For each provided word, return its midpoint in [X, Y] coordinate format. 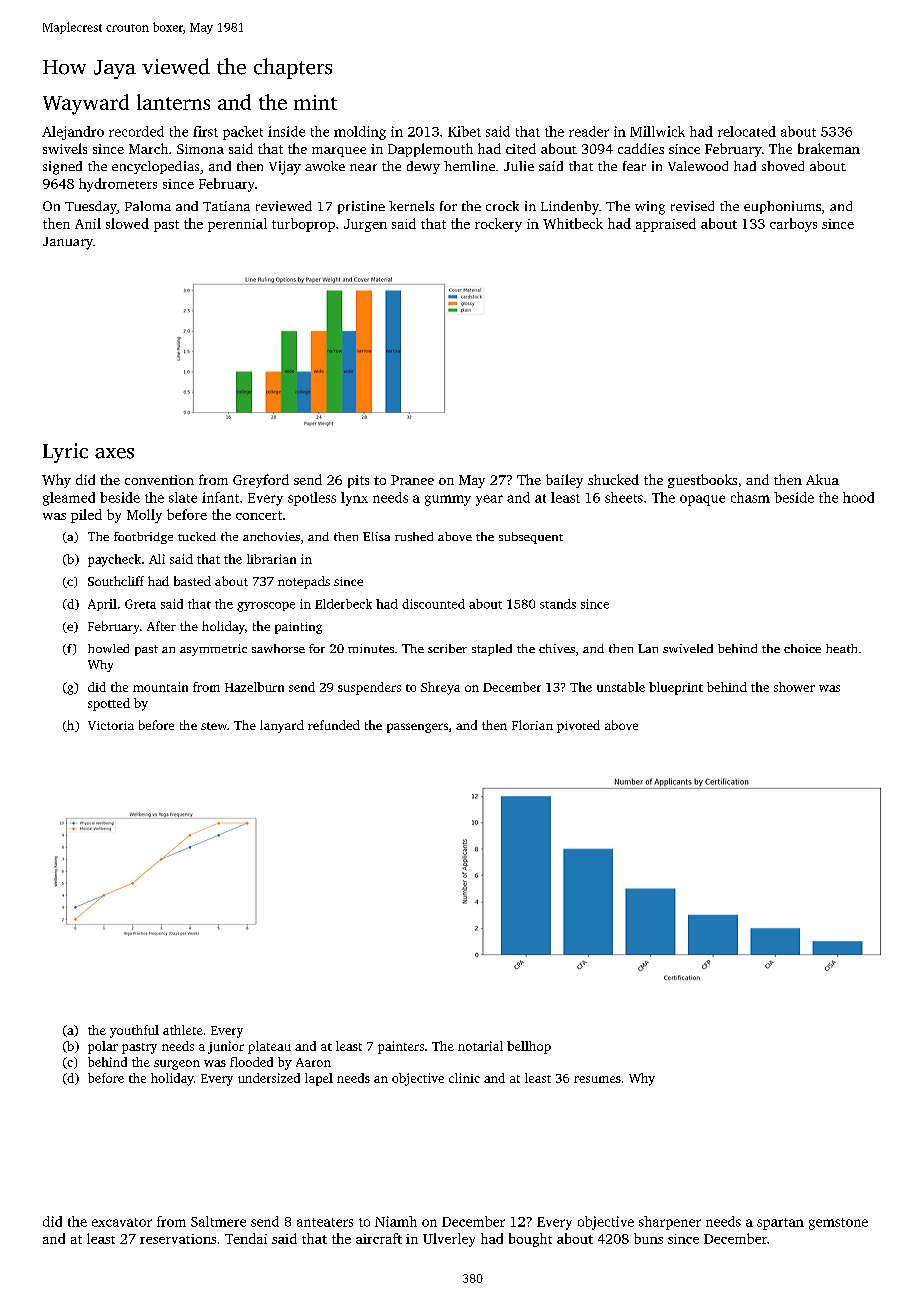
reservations [178, 1239]
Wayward [86, 104]
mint [315, 102]
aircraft [379, 1238]
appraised [666, 225]
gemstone [838, 1224]
